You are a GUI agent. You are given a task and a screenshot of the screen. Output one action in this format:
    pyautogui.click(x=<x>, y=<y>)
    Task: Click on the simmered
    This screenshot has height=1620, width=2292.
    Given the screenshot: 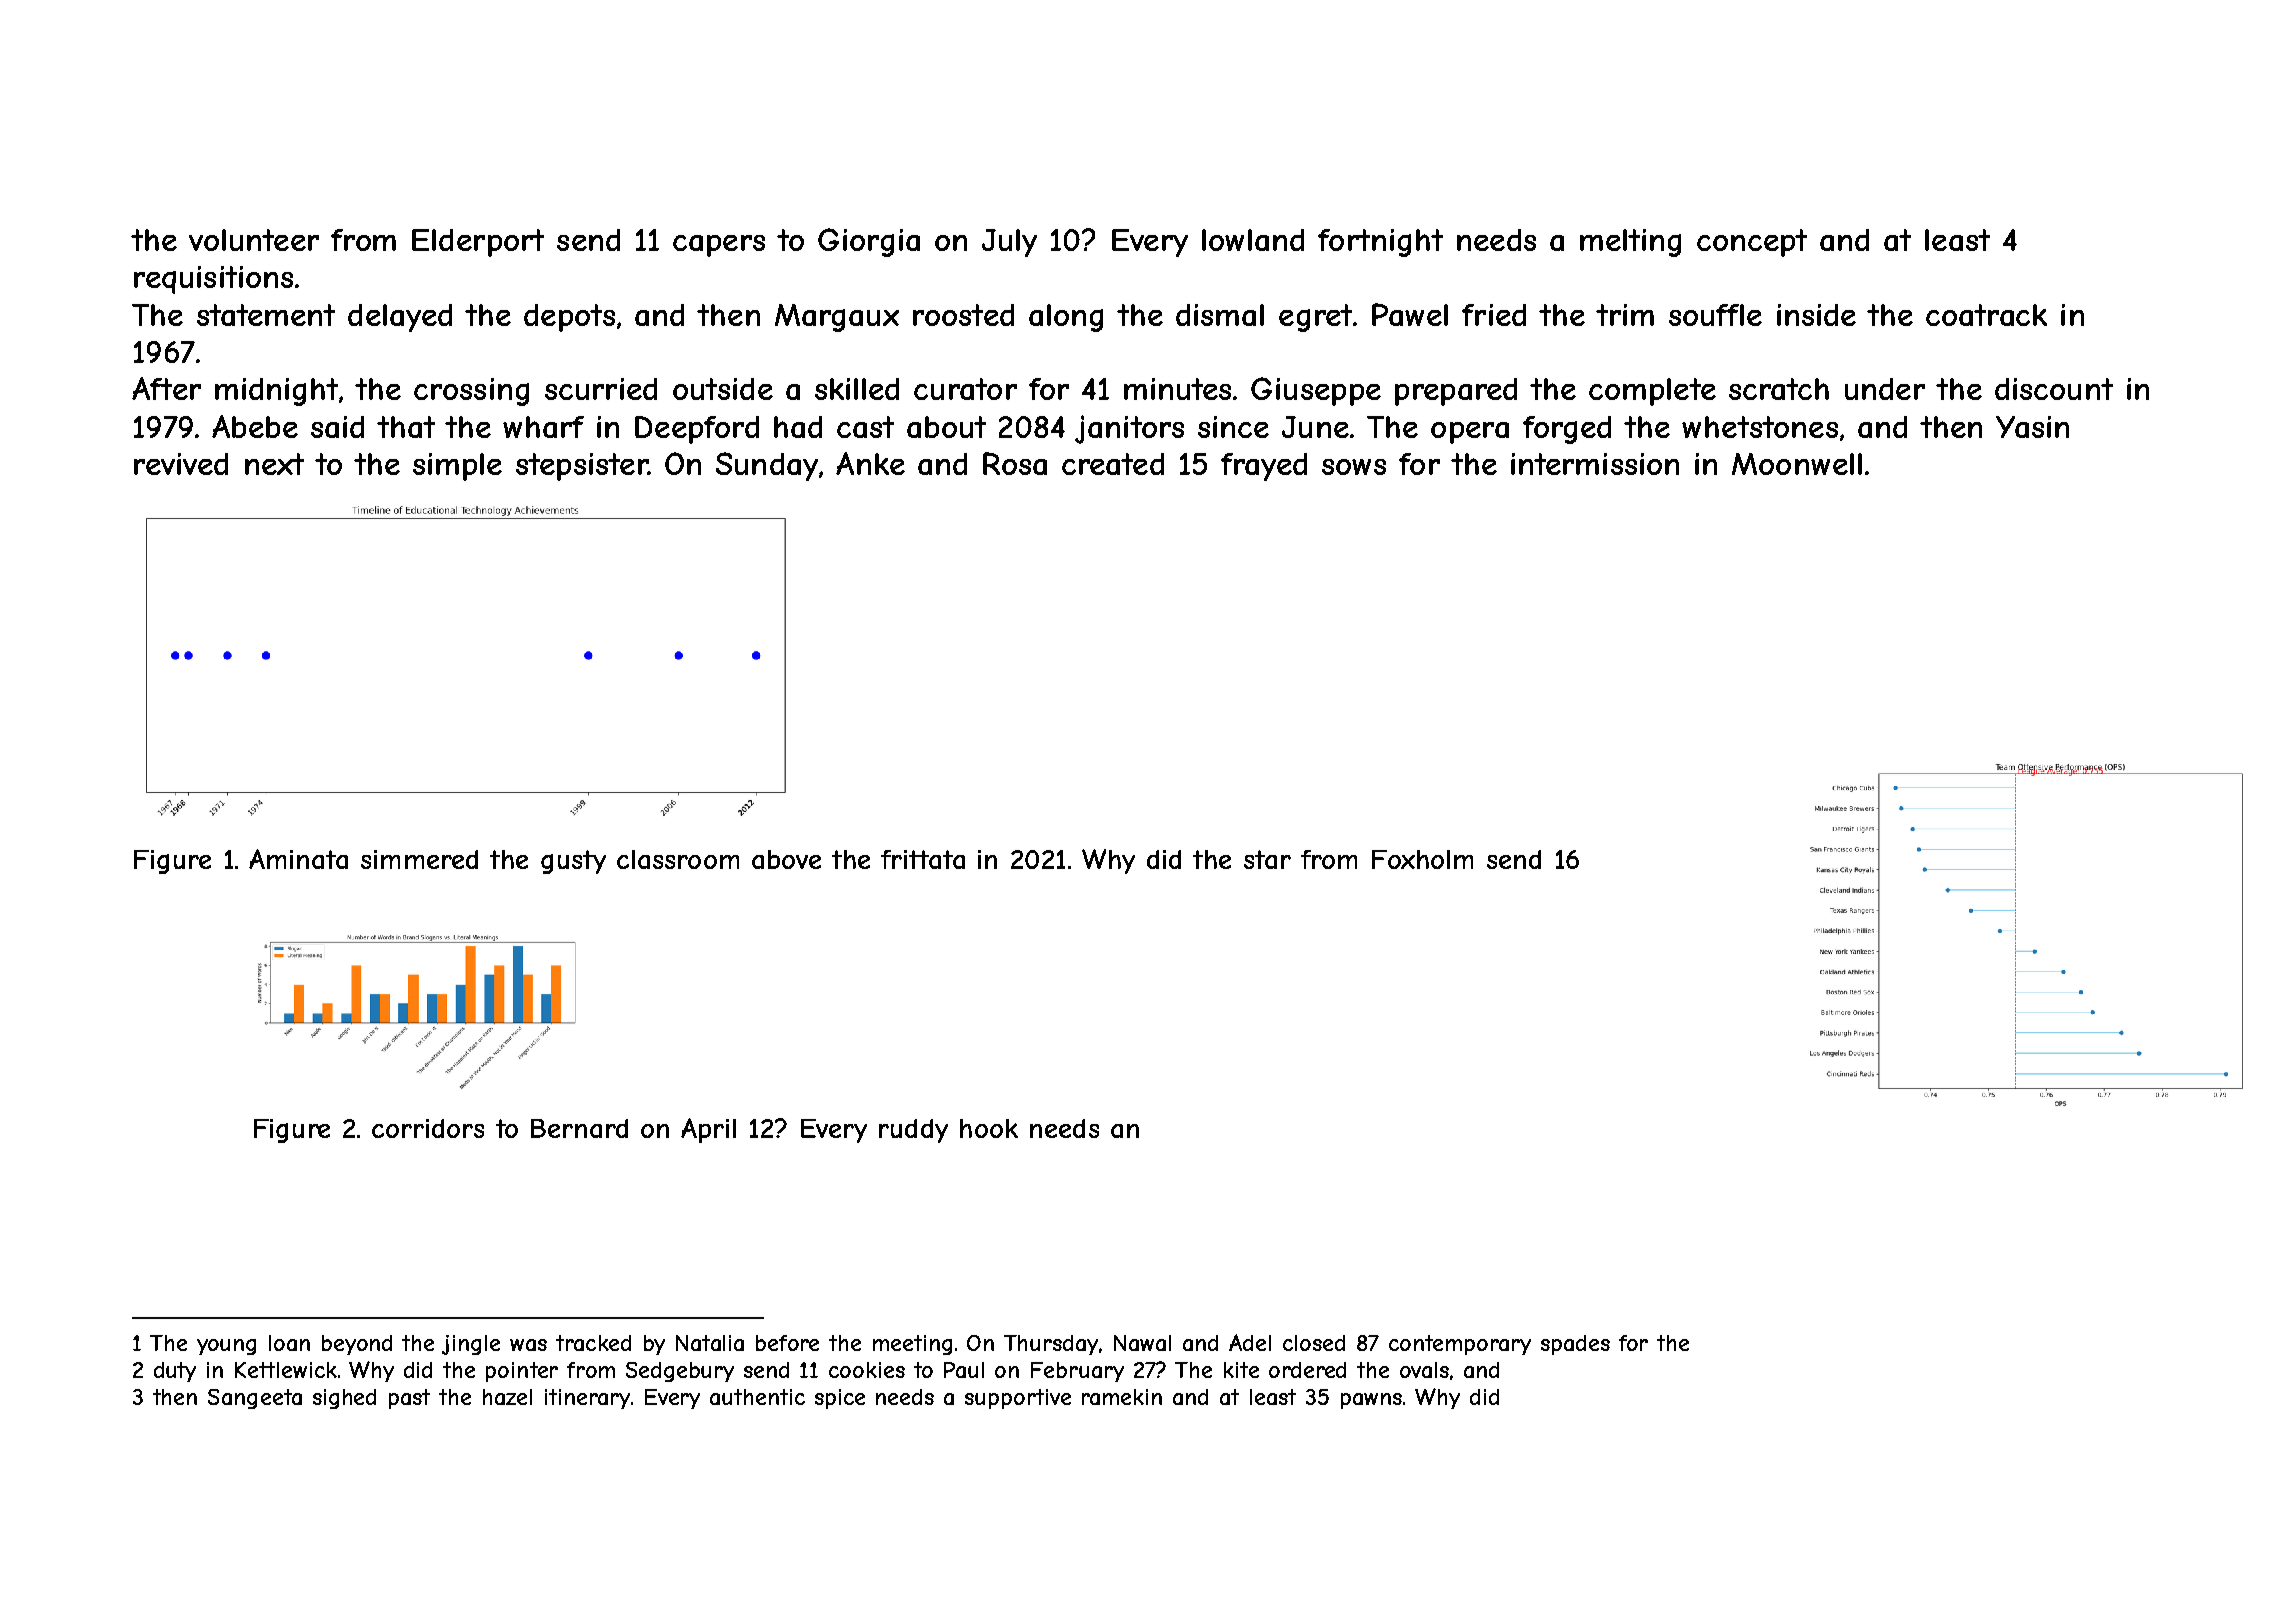 What is the action you would take?
    pyautogui.click(x=419, y=859)
